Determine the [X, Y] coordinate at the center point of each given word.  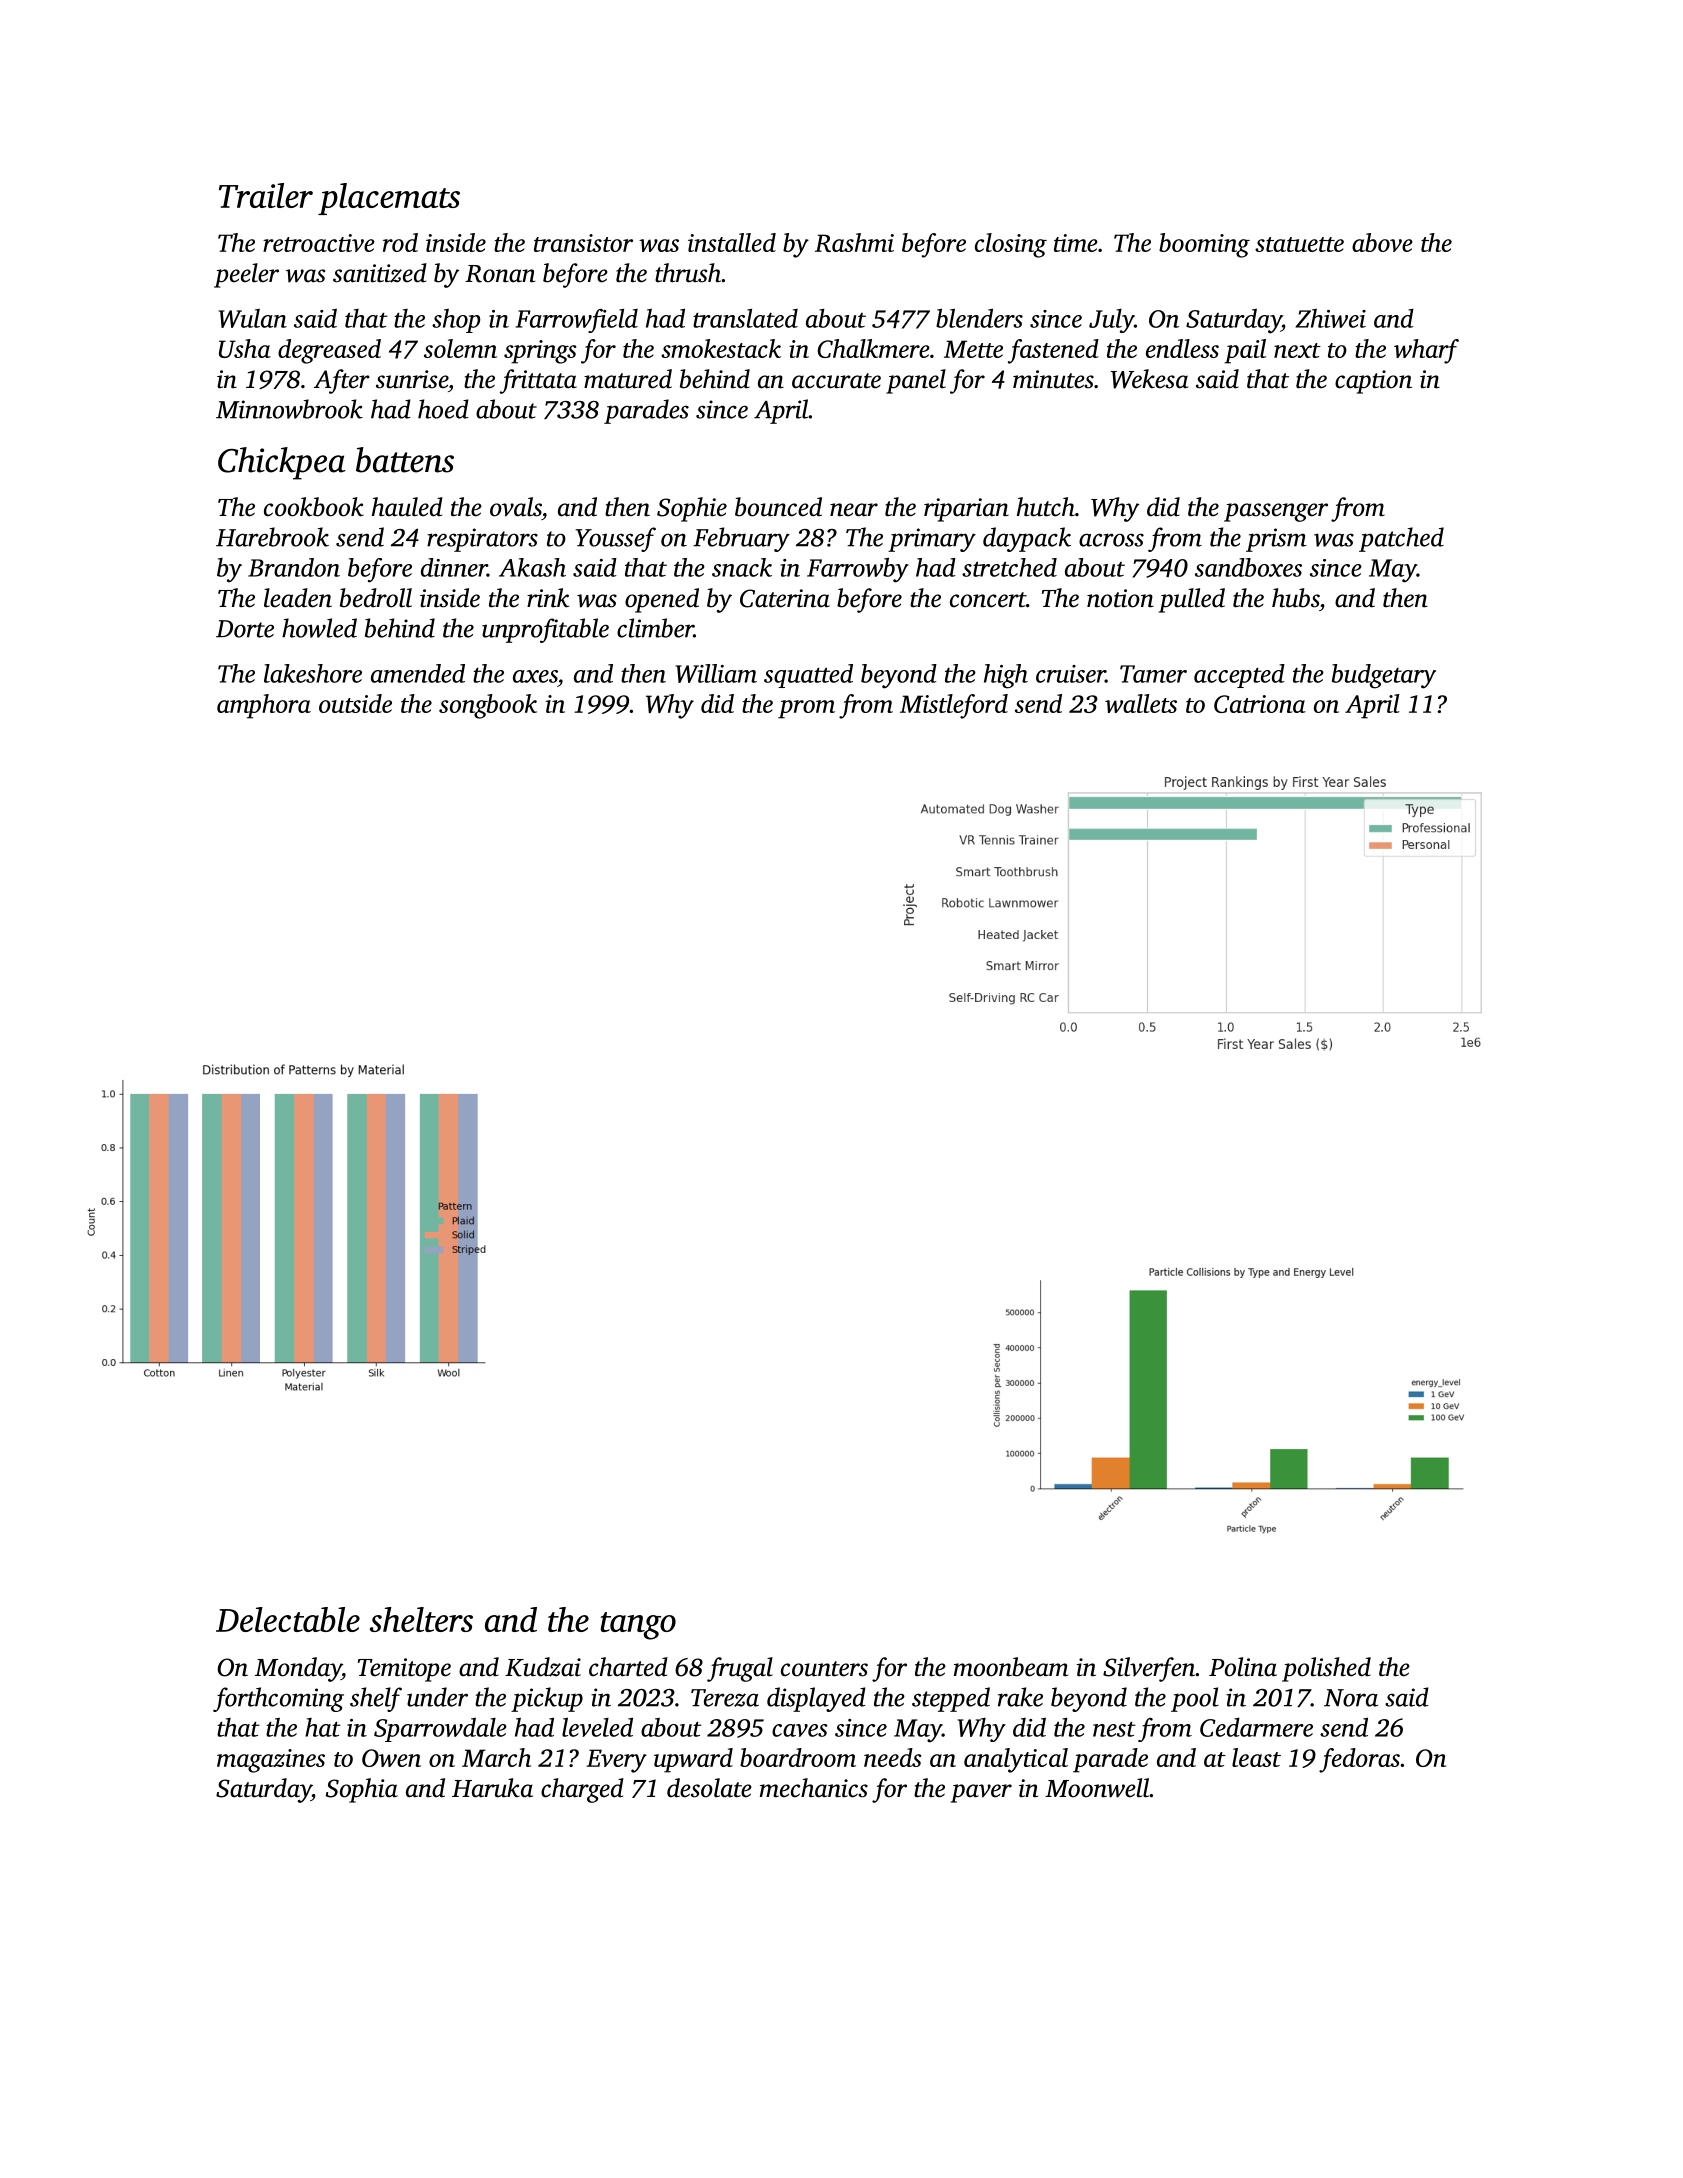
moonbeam [1011, 1667]
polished [1326, 1669]
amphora [264, 706]
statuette [1299, 244]
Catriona [1260, 704]
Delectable [288, 1619]
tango [638, 1626]
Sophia [361, 1790]
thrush [688, 273]
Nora [1351, 1698]
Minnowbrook [289, 409]
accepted [1239, 676]
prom [806, 709]
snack [742, 567]
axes [535, 676]
